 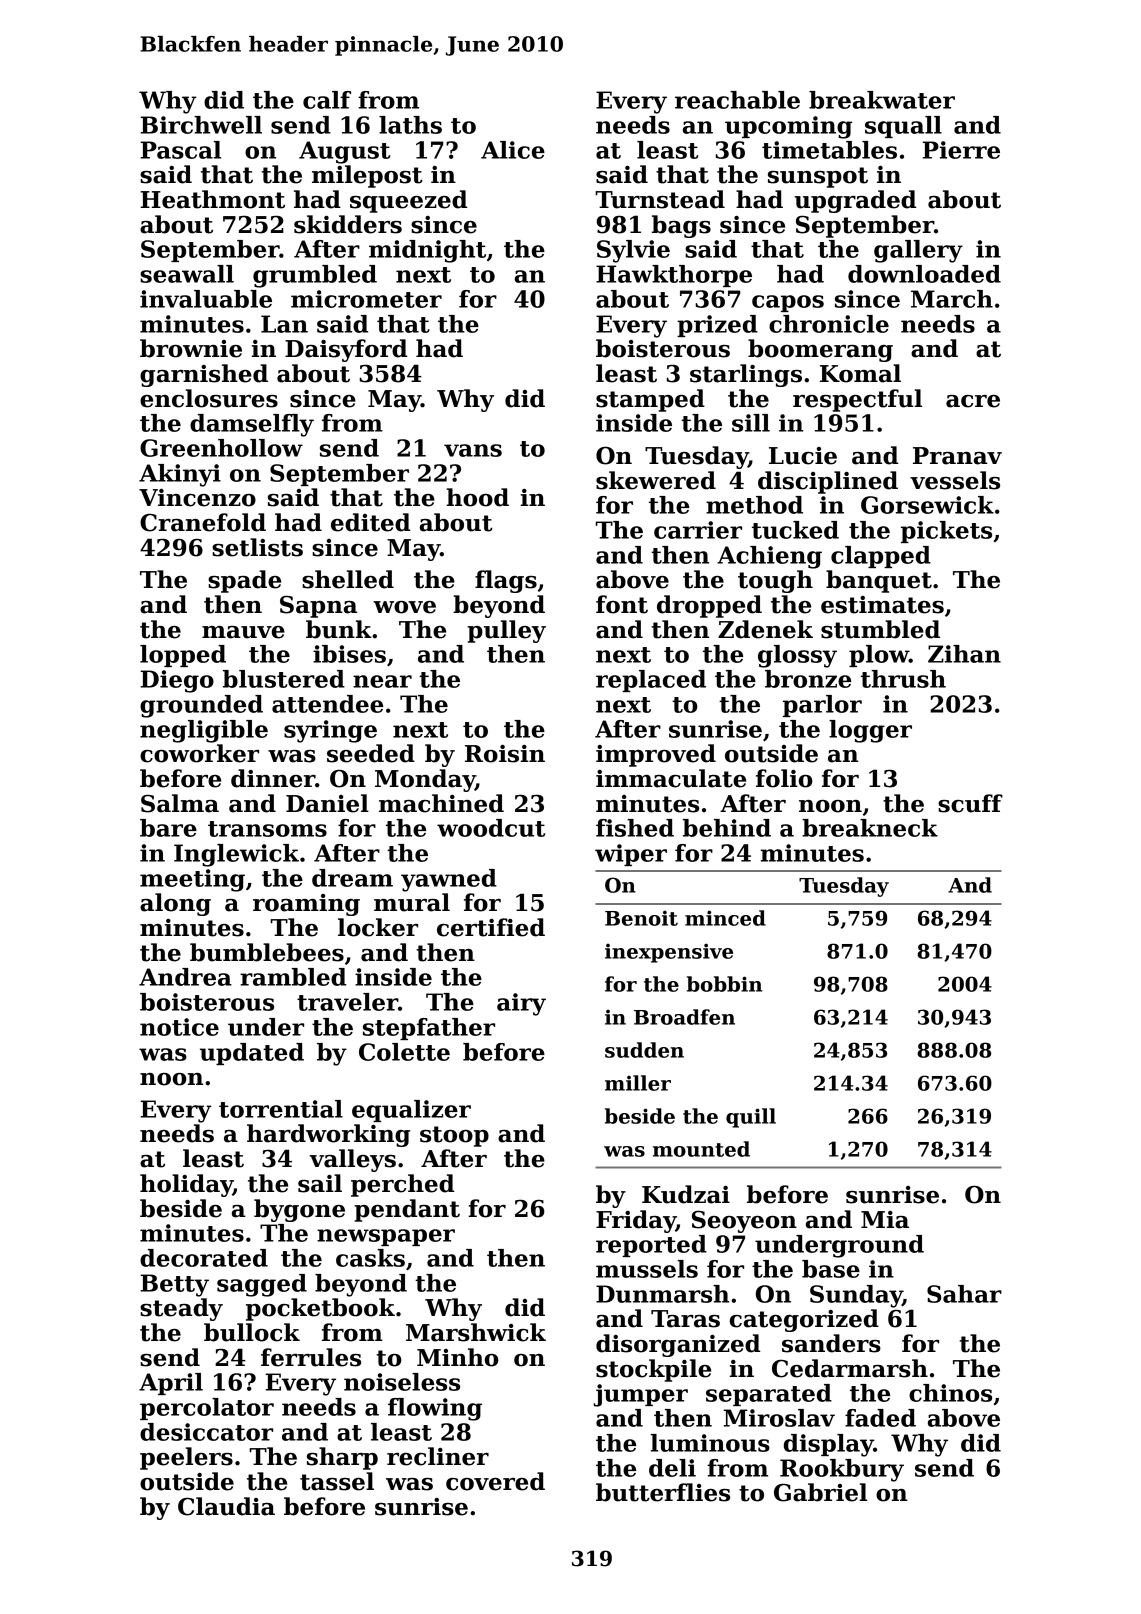 I want to click on roaming, so click(x=306, y=905).
